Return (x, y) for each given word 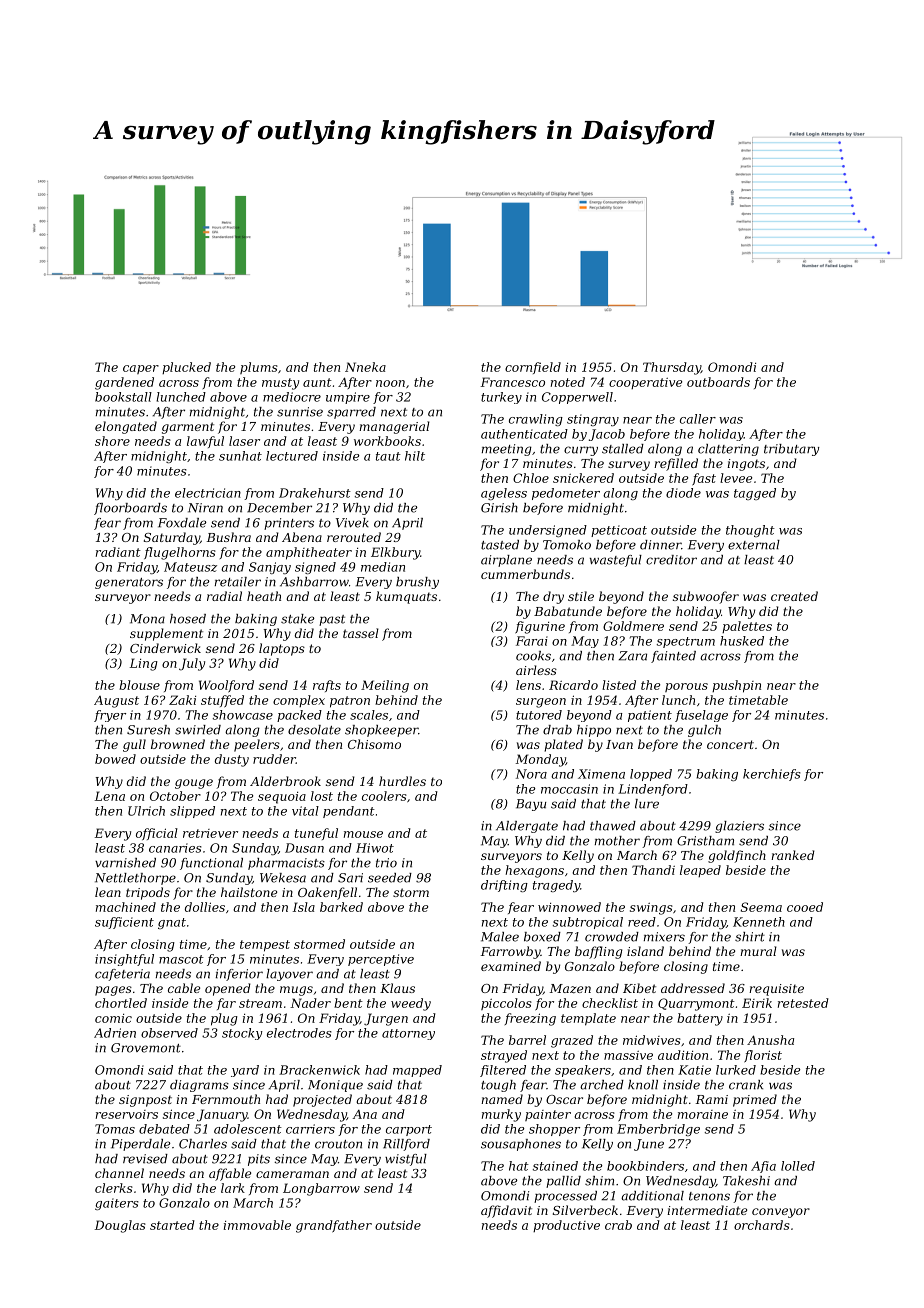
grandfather (334, 1226)
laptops (282, 649)
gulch (704, 731)
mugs (296, 991)
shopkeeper (381, 731)
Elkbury (395, 553)
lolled (798, 1166)
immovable (257, 1225)
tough (498, 1086)
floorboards (130, 509)
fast (704, 479)
